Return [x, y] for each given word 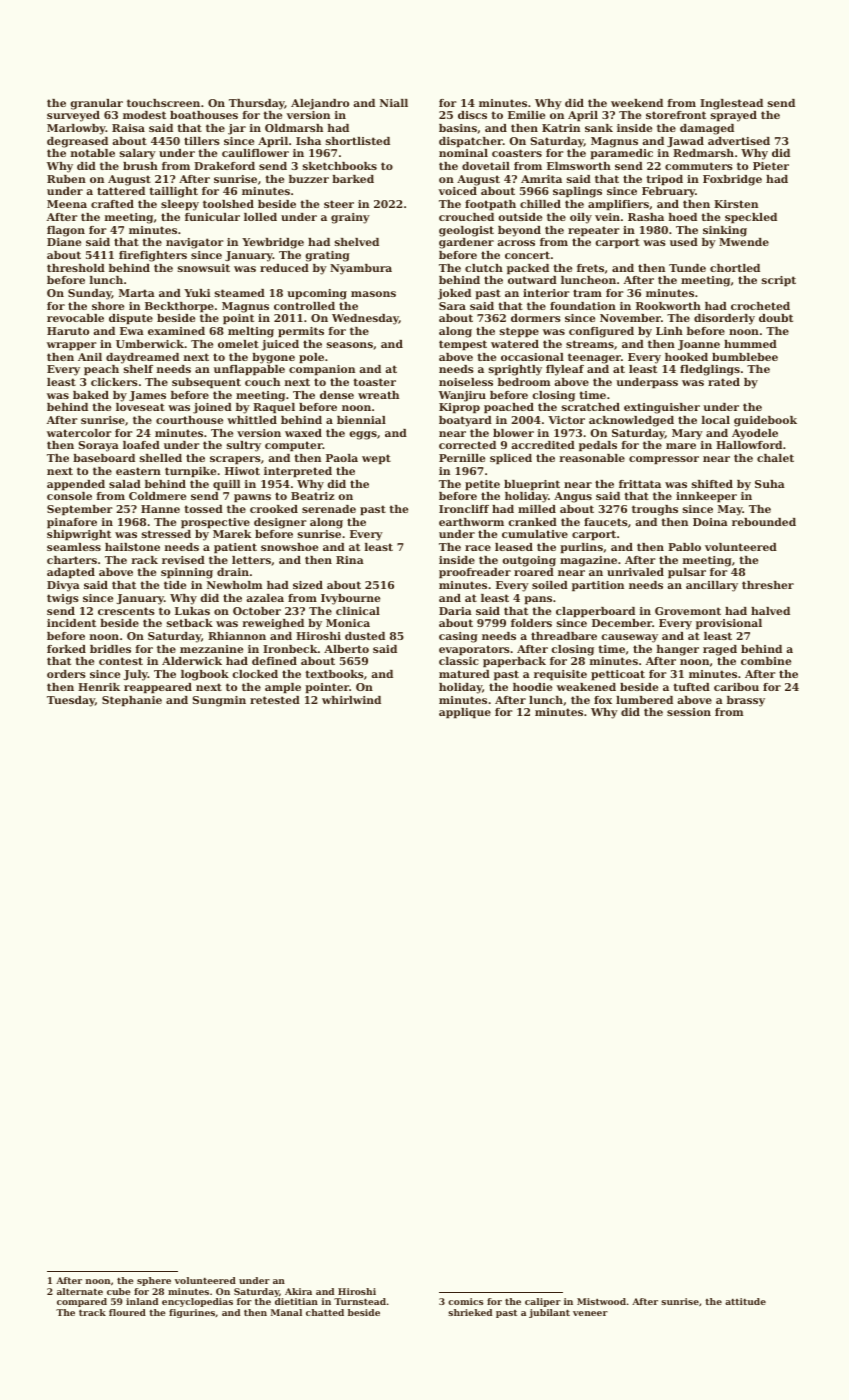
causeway [629, 638]
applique [465, 713]
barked [353, 179]
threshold [76, 268]
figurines [192, 1313]
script [779, 281]
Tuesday [71, 701]
